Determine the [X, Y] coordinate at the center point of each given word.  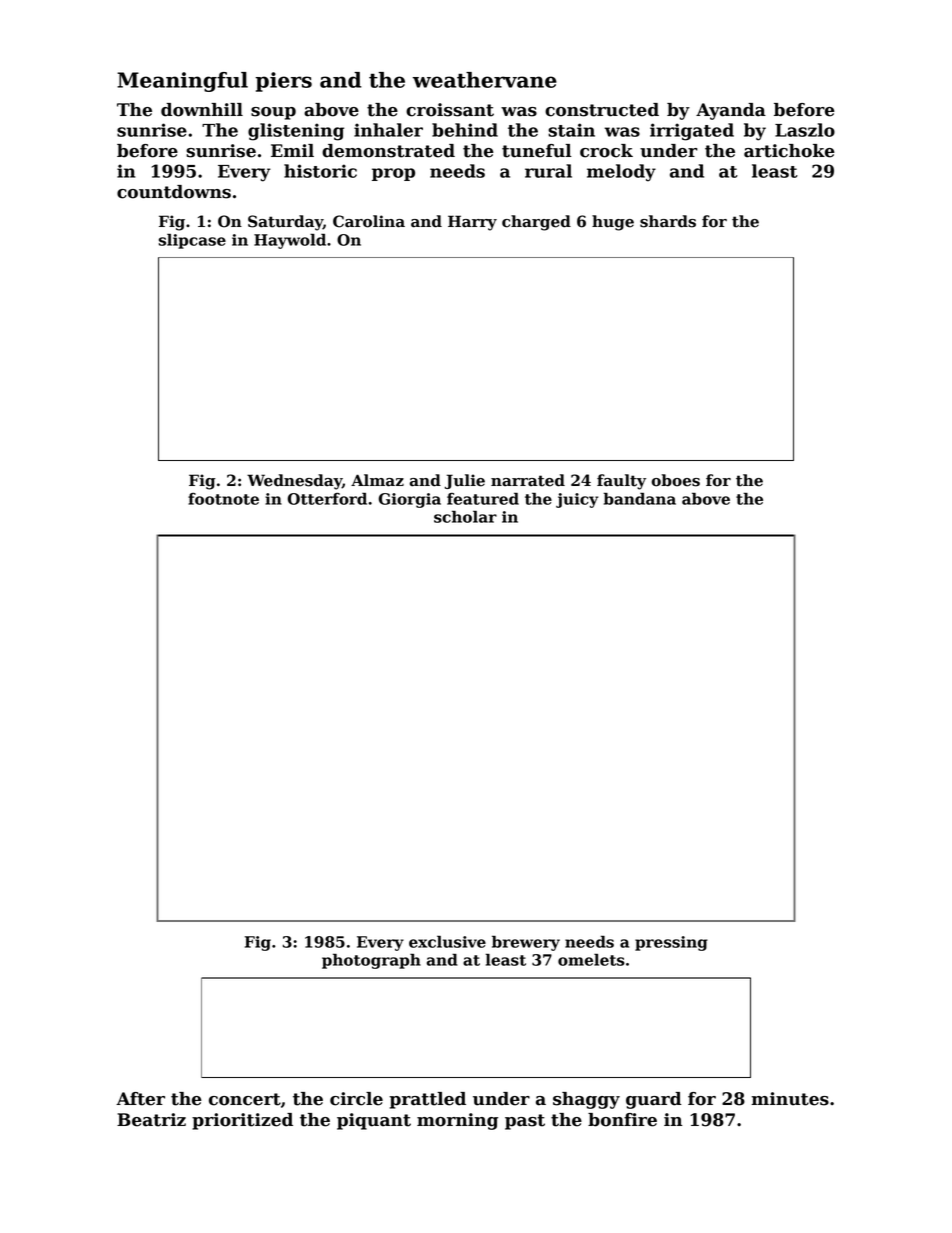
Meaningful [182, 82]
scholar [465, 516]
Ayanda [731, 111]
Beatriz [151, 1120]
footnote [223, 499]
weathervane [485, 80]
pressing [671, 943]
